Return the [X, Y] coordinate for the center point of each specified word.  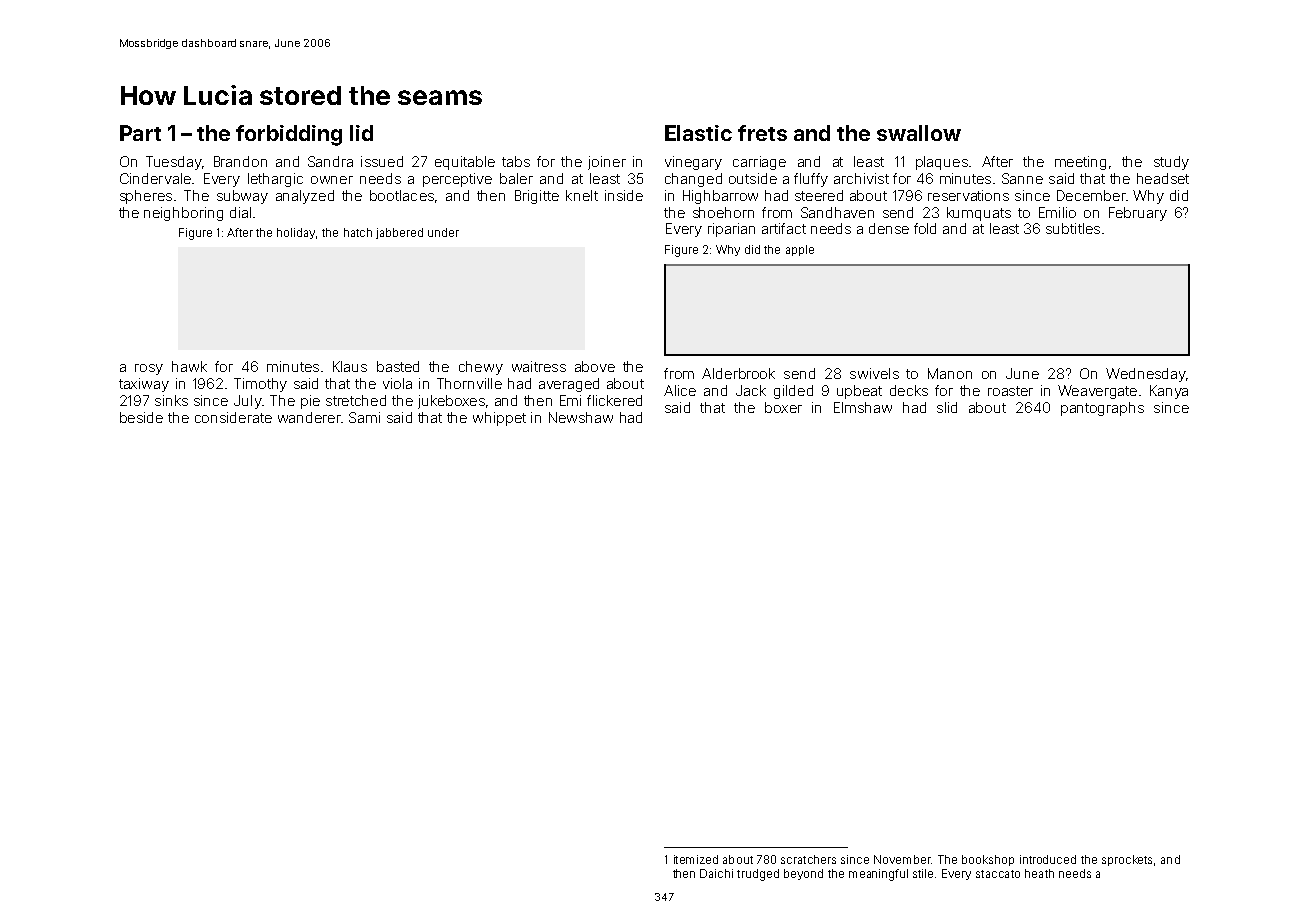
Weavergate [1097, 392]
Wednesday [1146, 375]
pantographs [1102, 409]
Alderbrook [738, 373]
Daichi [716, 873]
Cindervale [155, 178]
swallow [919, 133]
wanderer [309, 417]
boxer [783, 407]
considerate [233, 417]
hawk [189, 366]
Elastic [698, 133]
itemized [696, 859]
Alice [680, 390]
